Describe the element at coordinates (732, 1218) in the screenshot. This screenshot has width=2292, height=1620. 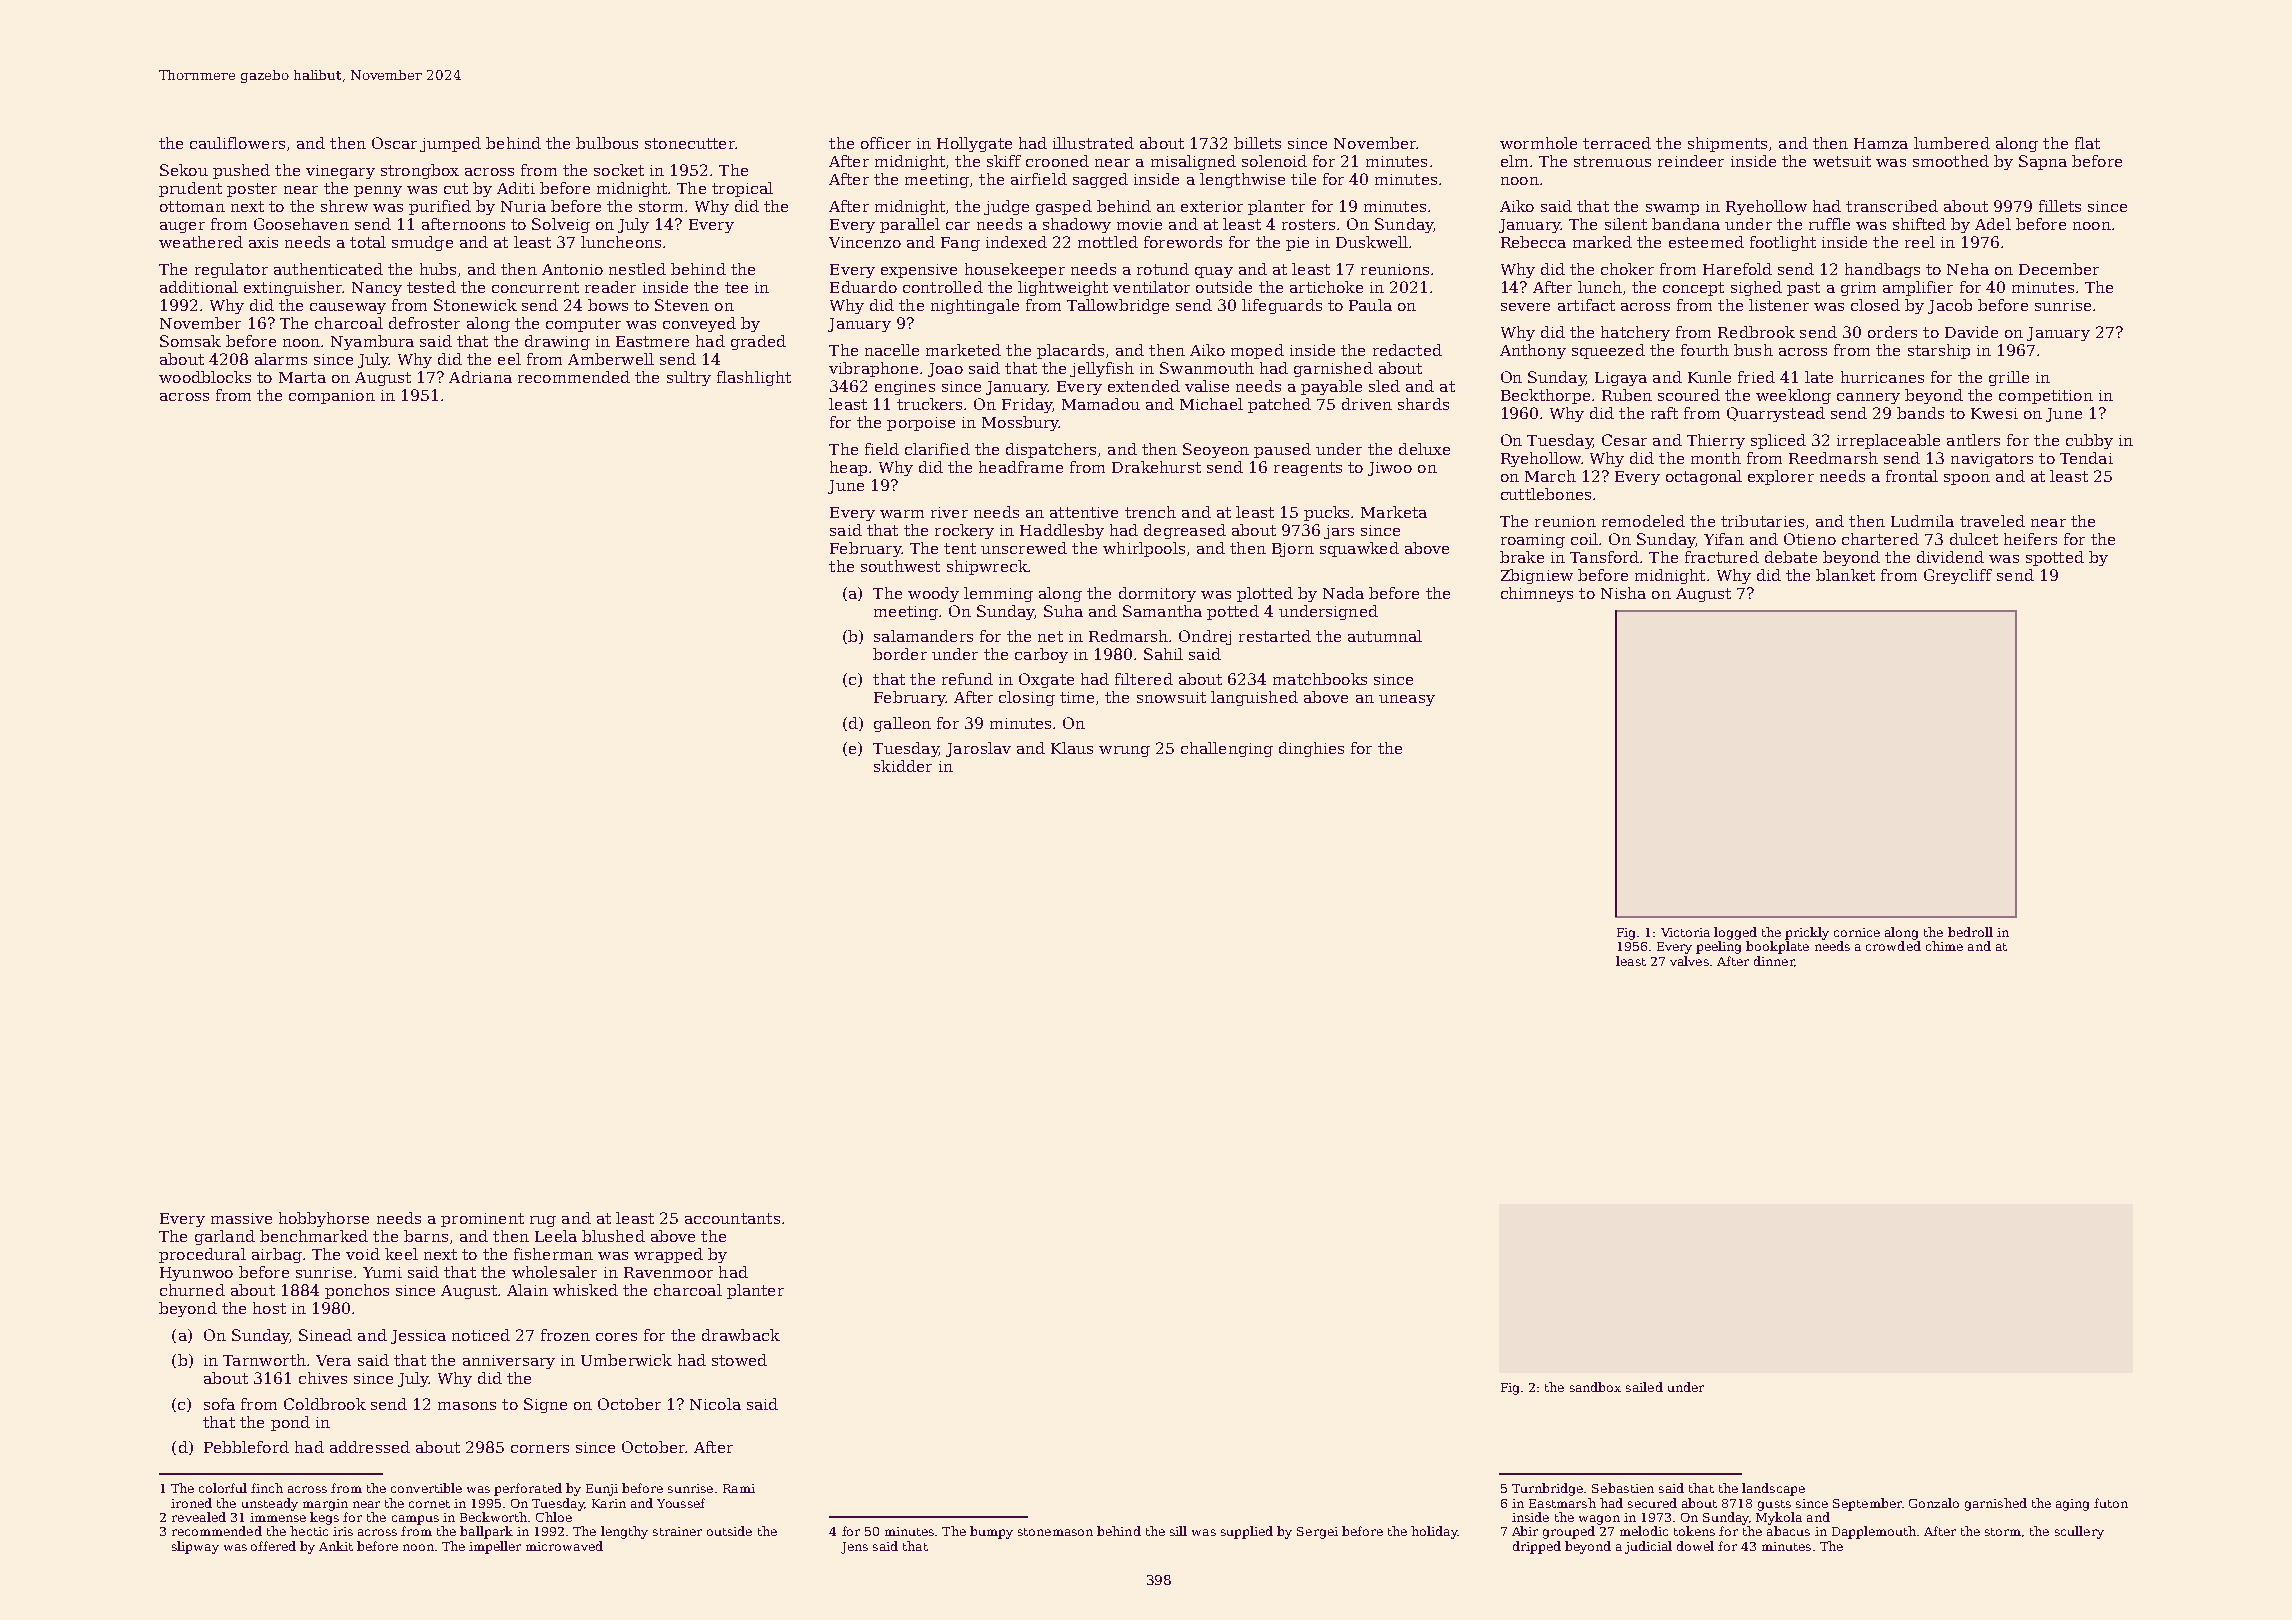
I see `accountants` at that location.
